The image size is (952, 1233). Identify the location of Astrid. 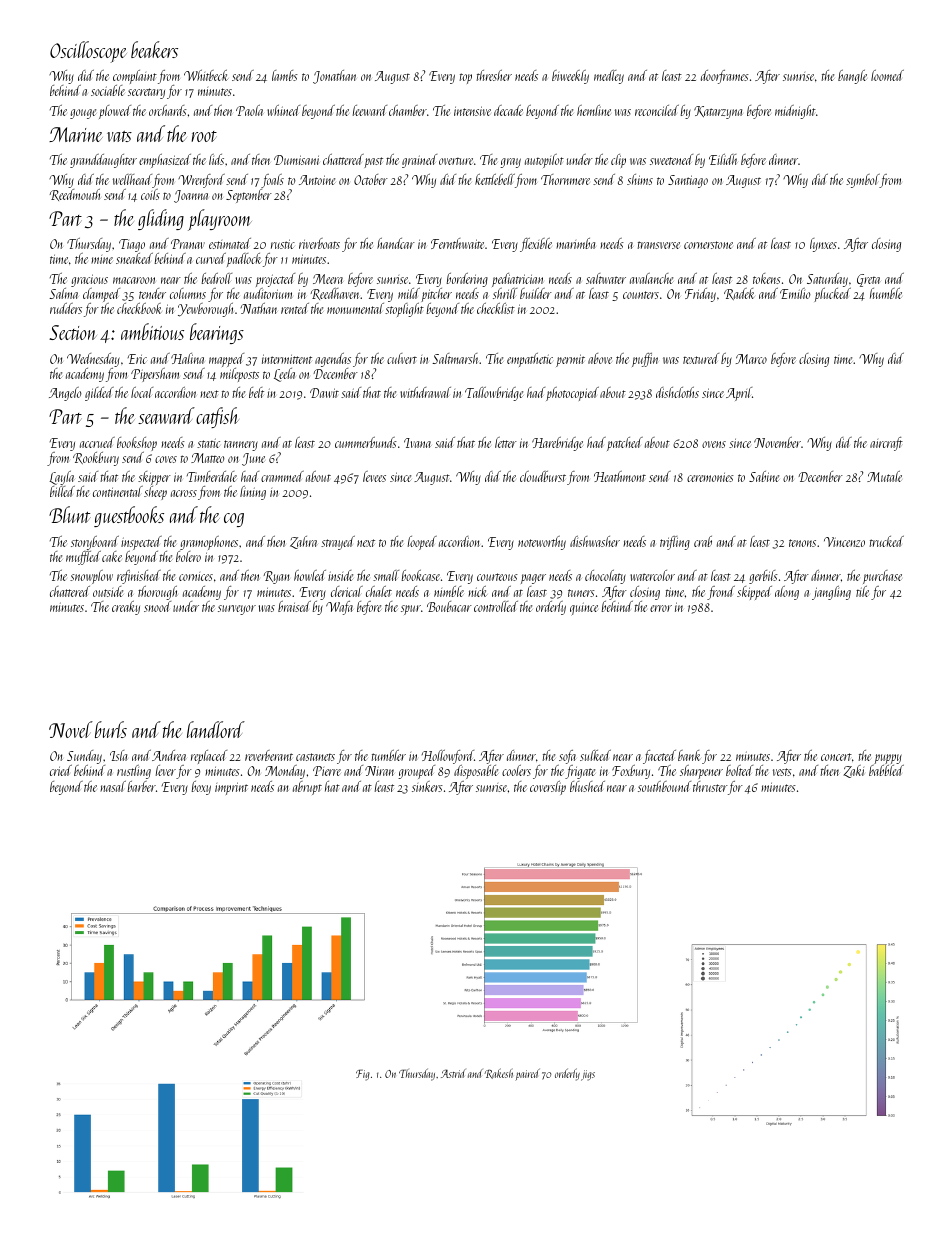
(453, 1073).
